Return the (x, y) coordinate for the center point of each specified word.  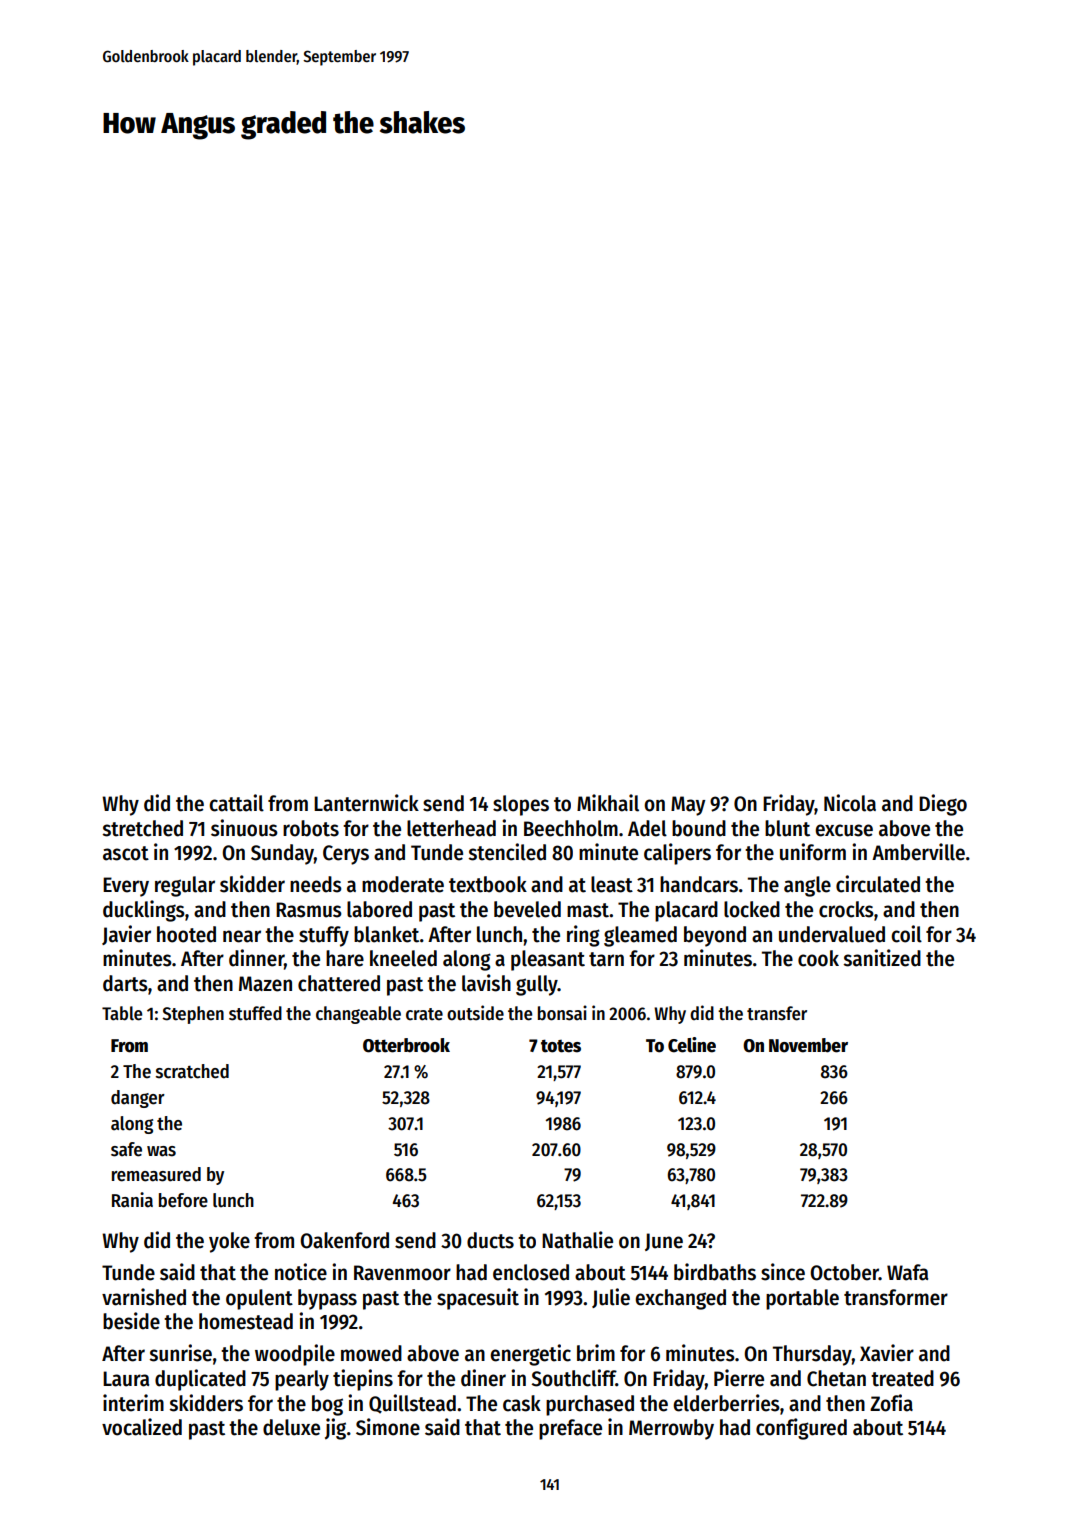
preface (570, 1429)
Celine (692, 1045)
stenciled (507, 852)
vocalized (142, 1427)
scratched (192, 1071)
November (808, 1045)
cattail (236, 803)
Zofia (891, 1403)
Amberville (918, 852)
